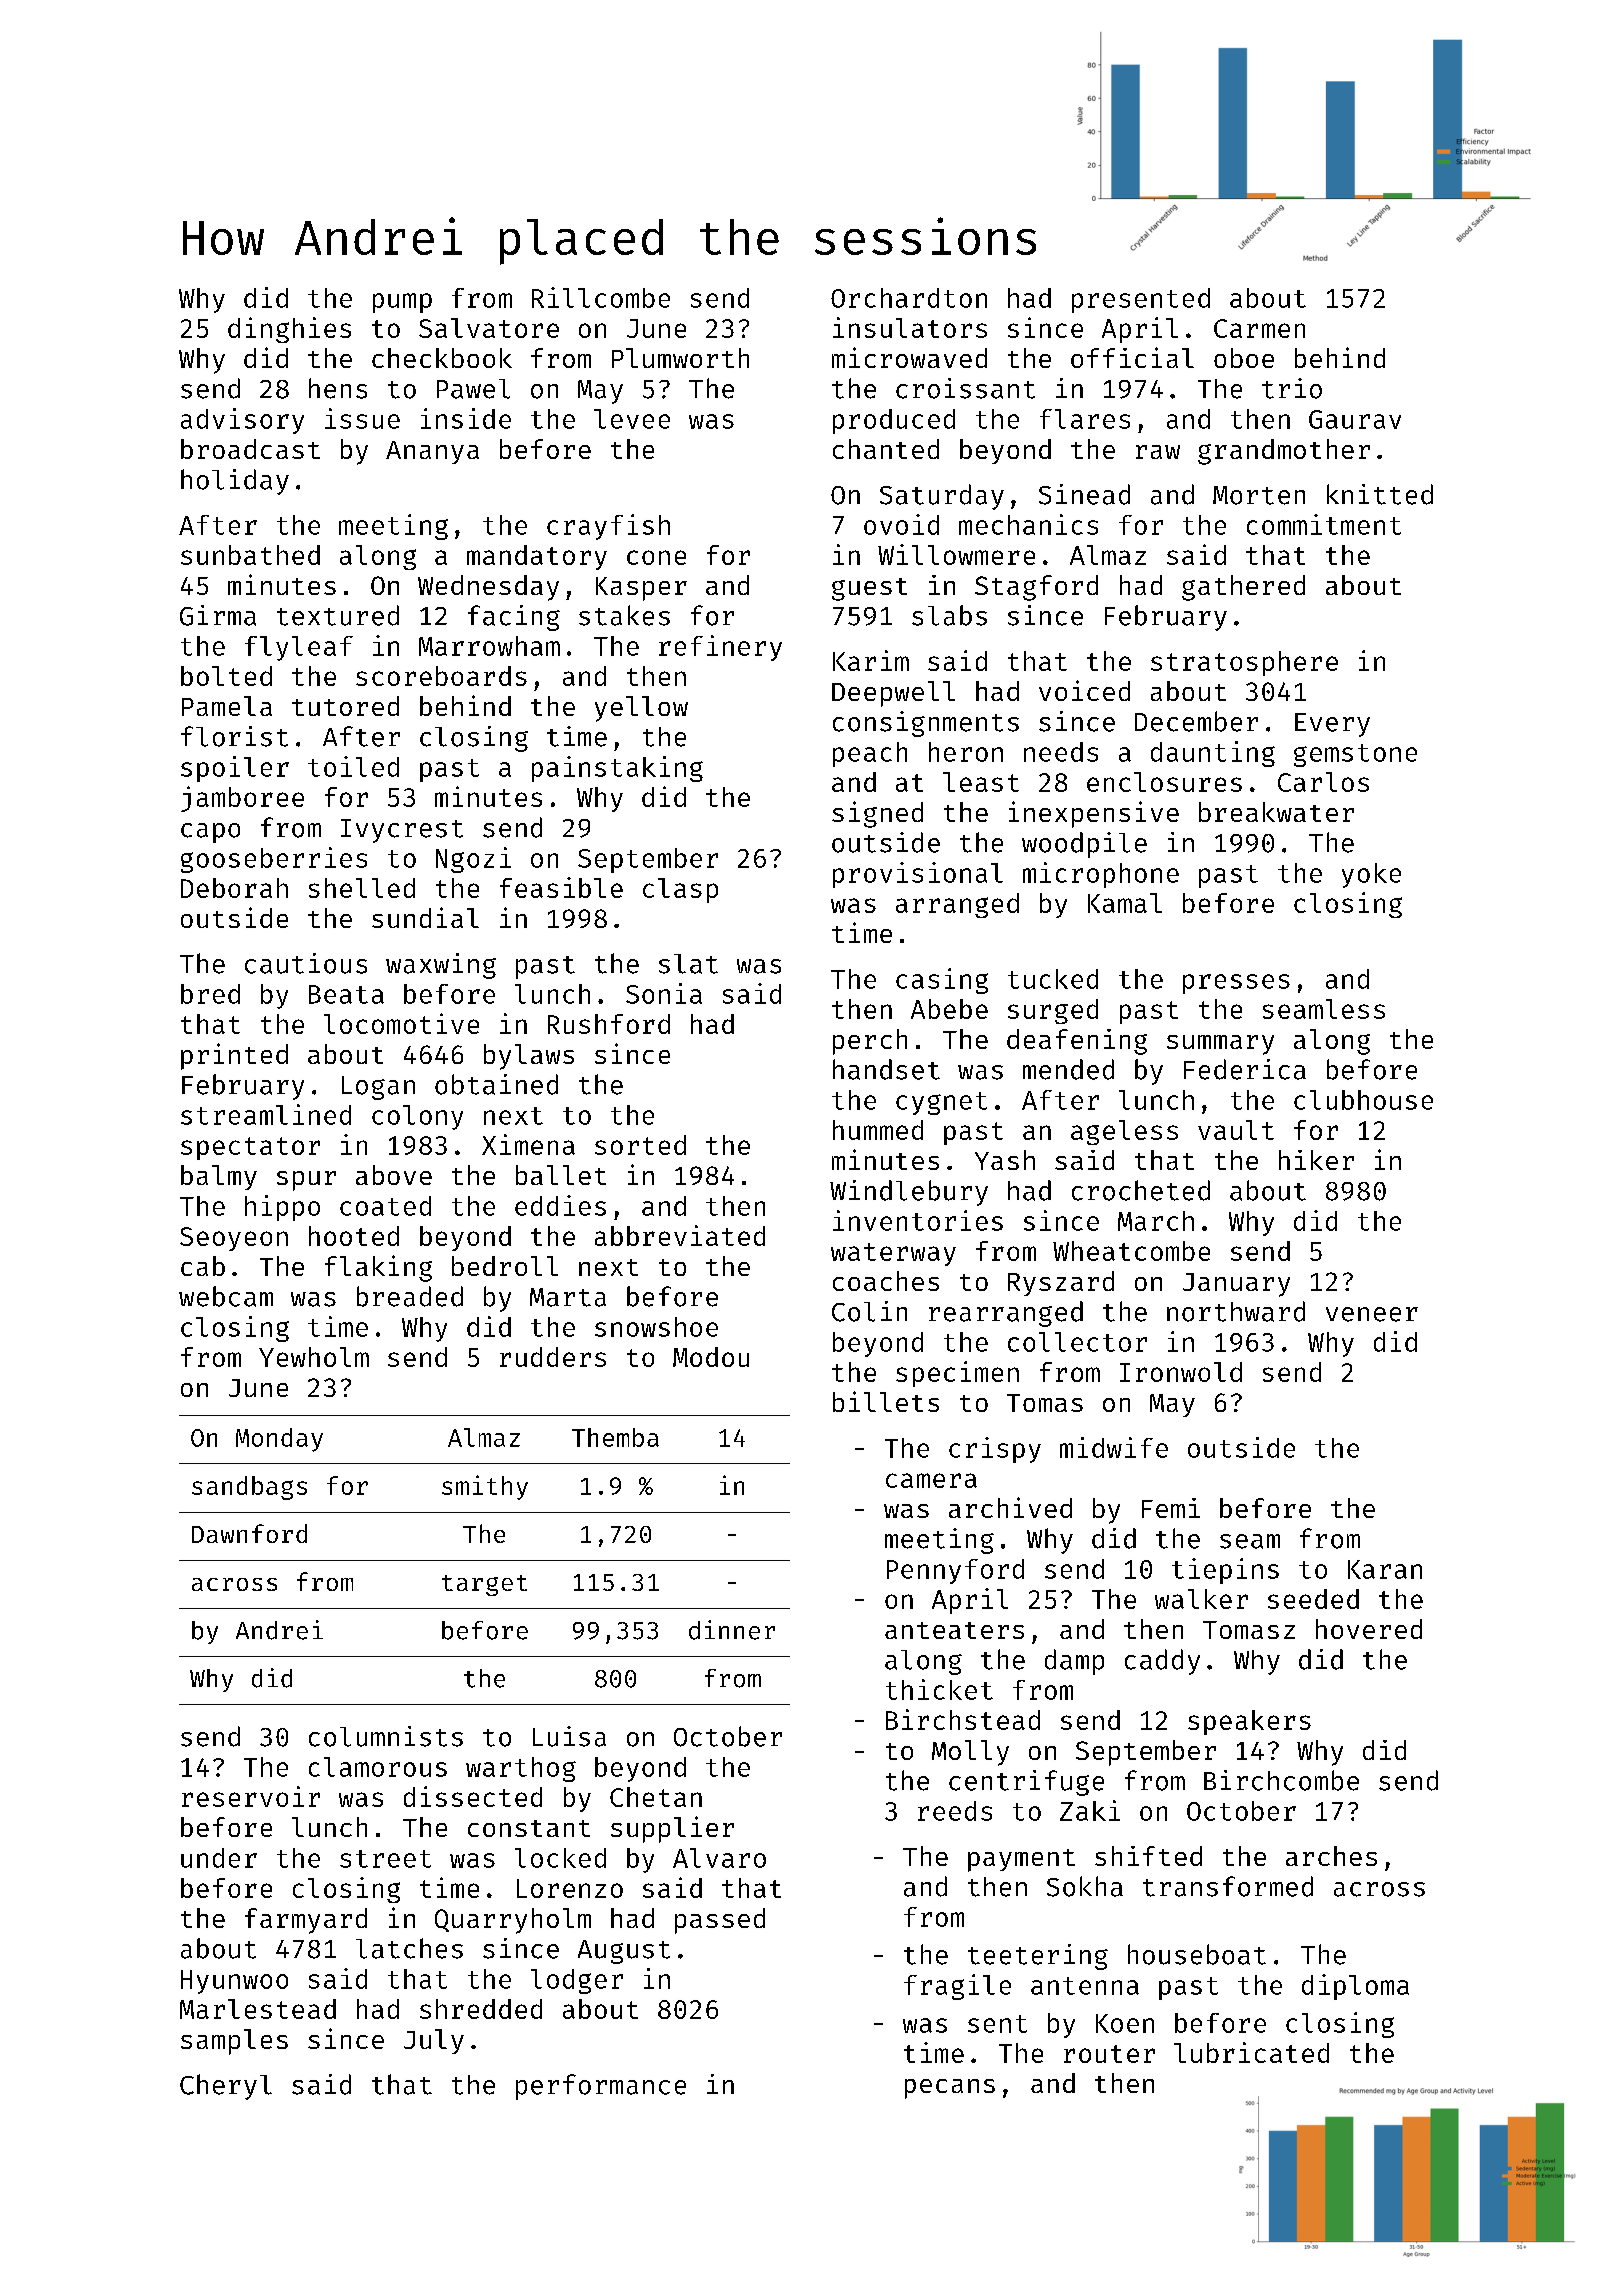  Describe the element at coordinates (210, 994) in the screenshot. I see `bred` at that location.
